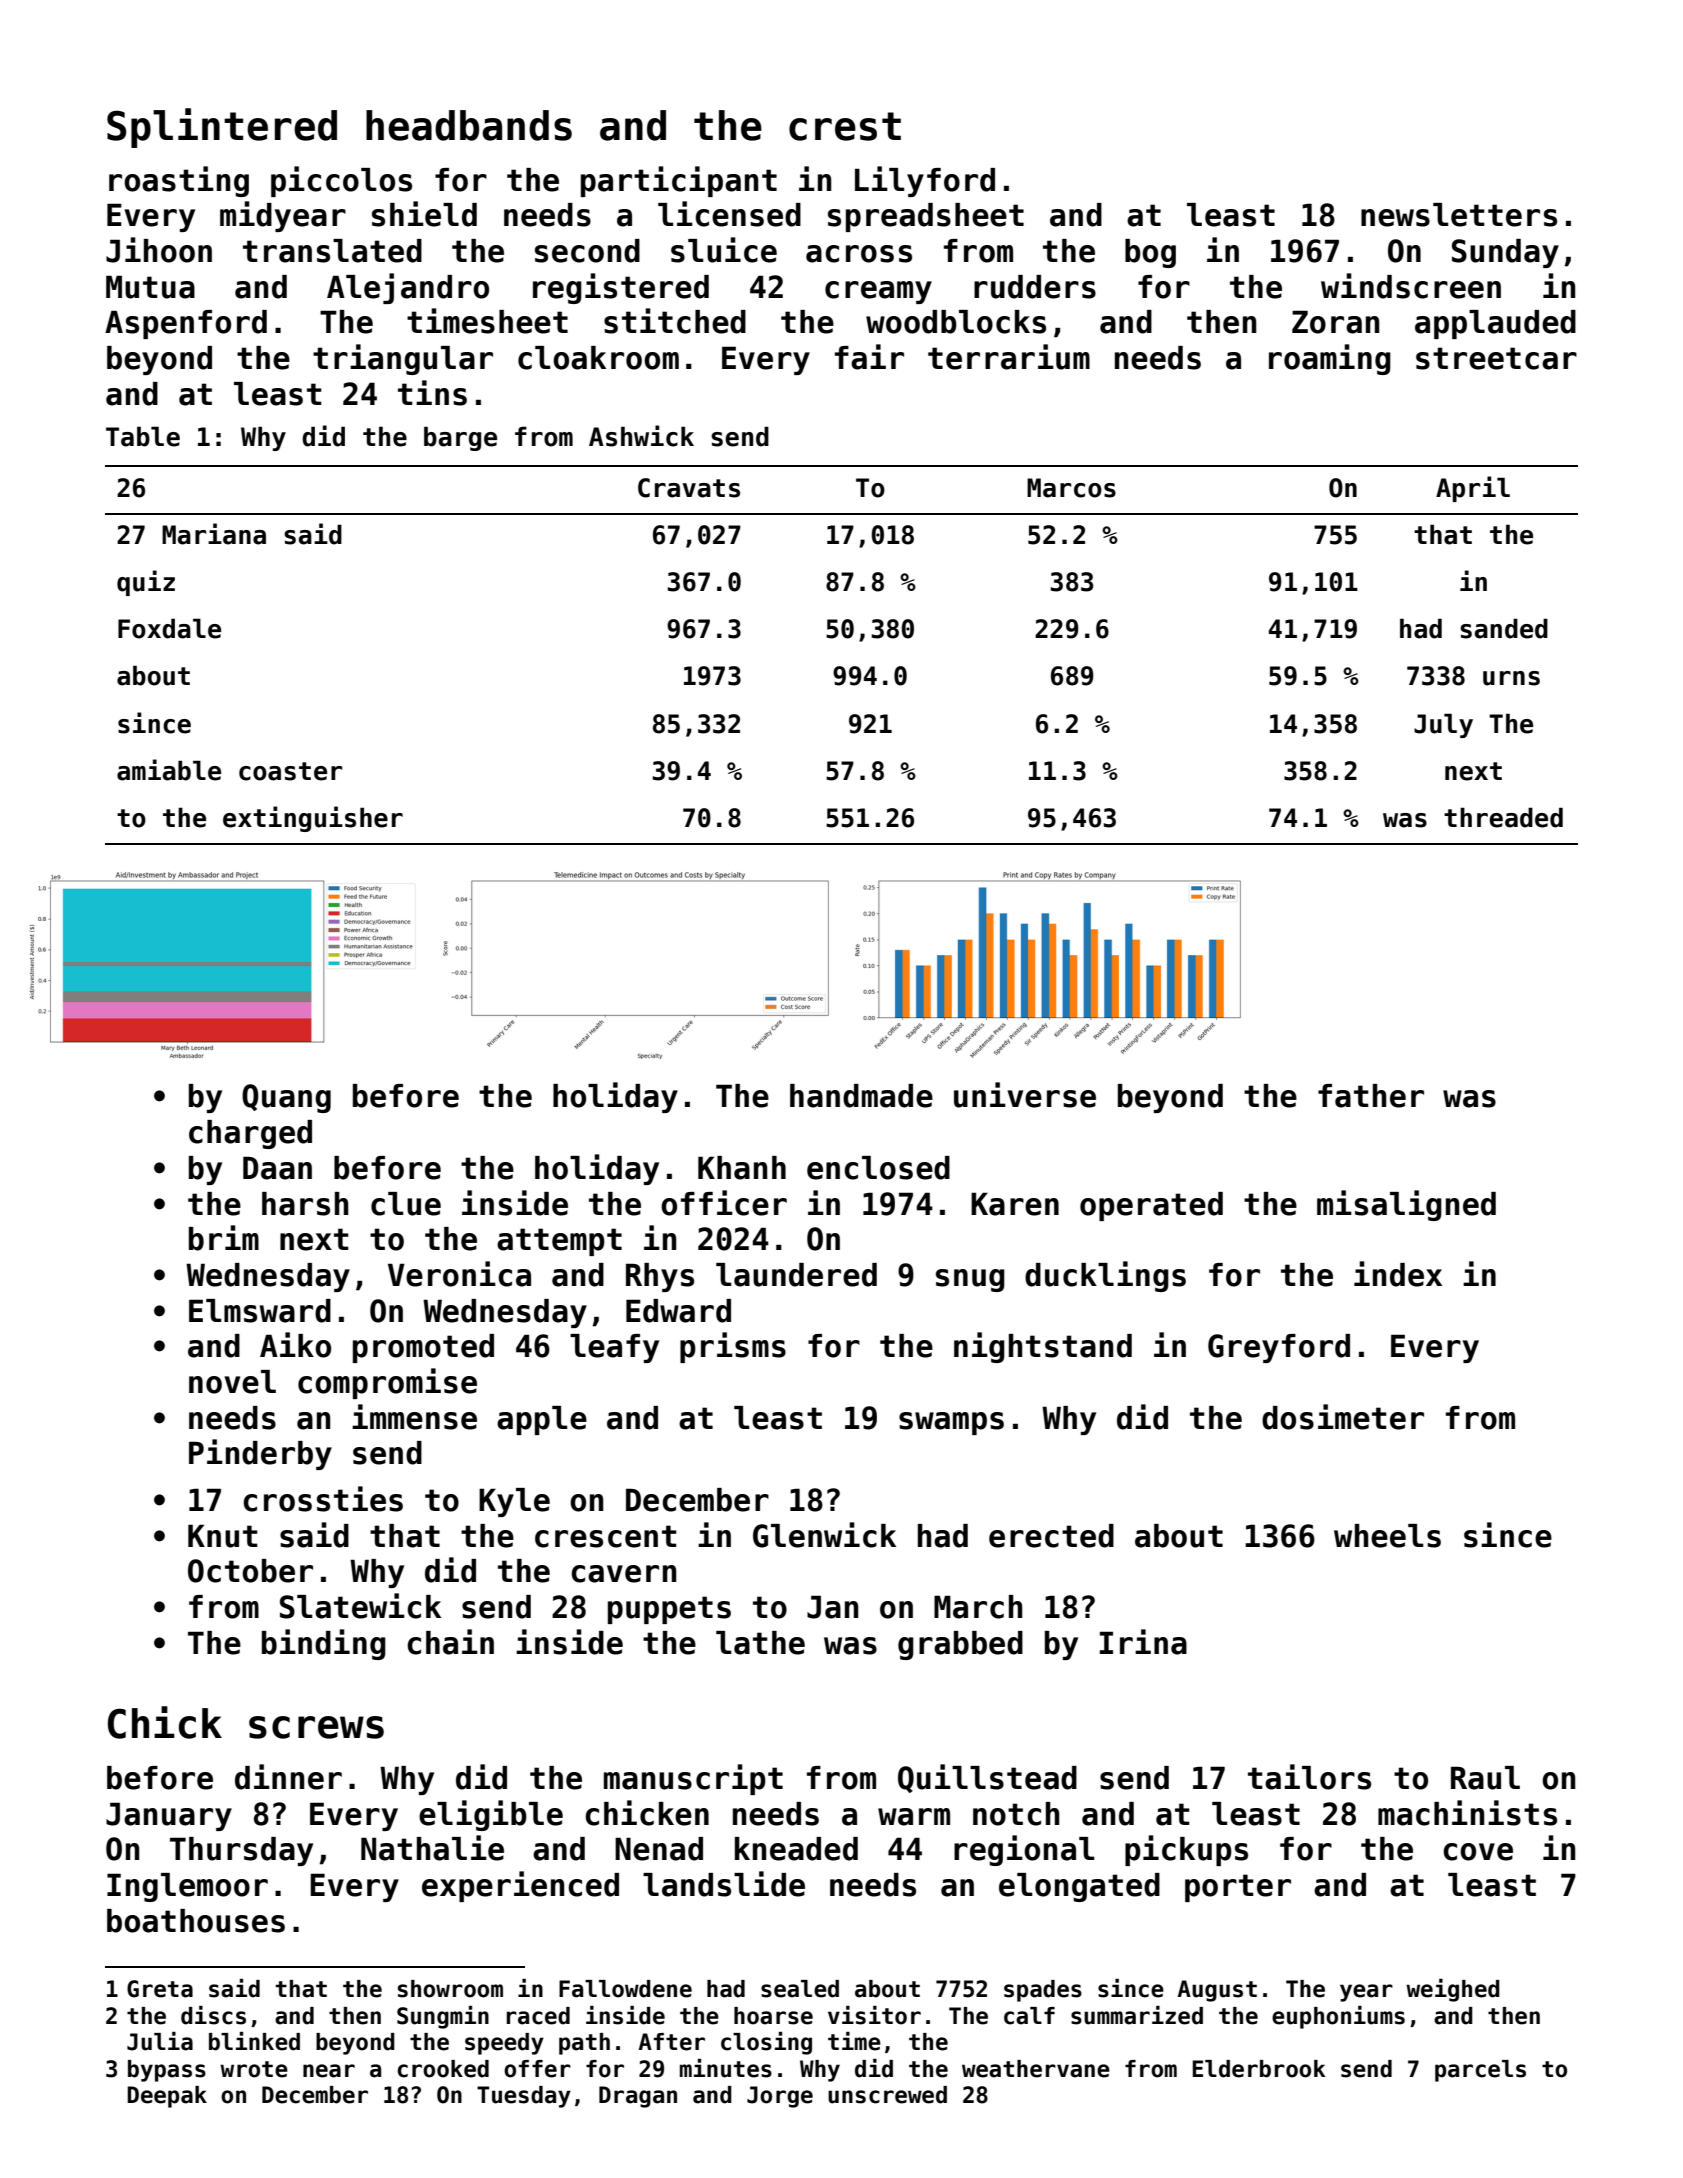 Image resolution: width=1683 pixels, height=2178 pixels. What do you see at coordinates (222, 128) in the screenshot?
I see `Splintered` at bounding box center [222, 128].
